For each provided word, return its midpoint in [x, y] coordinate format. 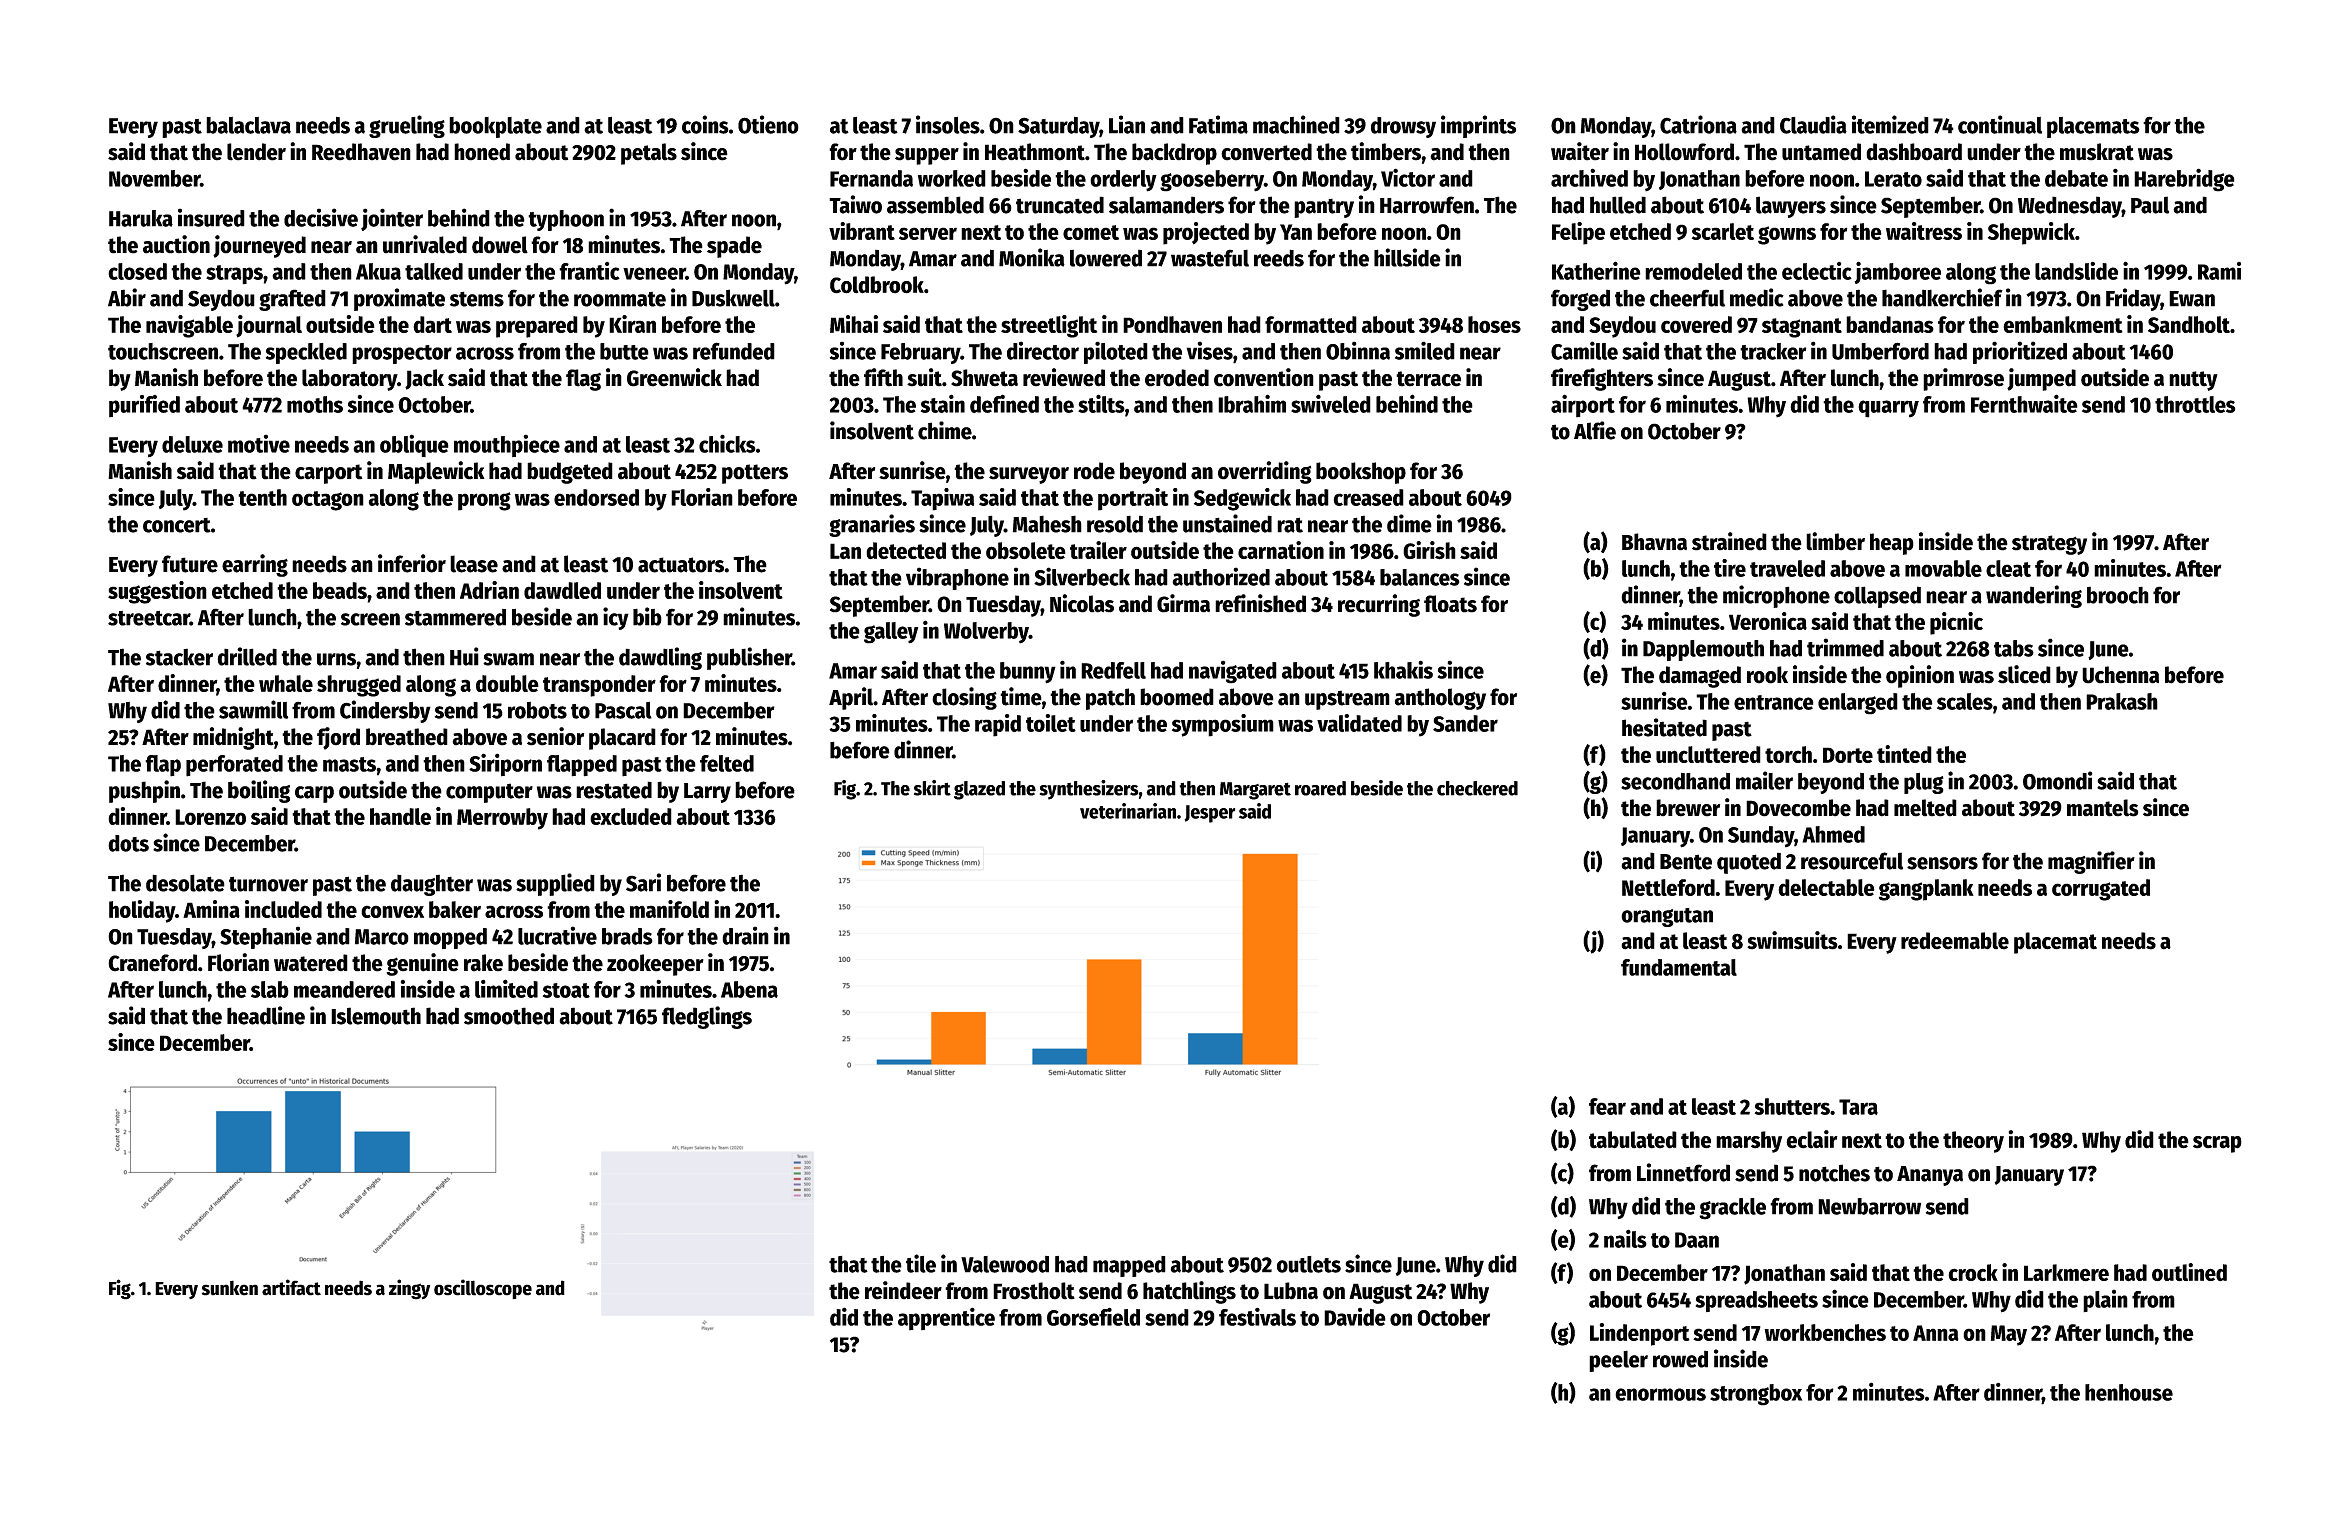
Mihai [854, 324]
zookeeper [655, 965]
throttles [2195, 404]
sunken [230, 1288]
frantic [589, 271]
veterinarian [1128, 811]
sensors [1942, 863]
